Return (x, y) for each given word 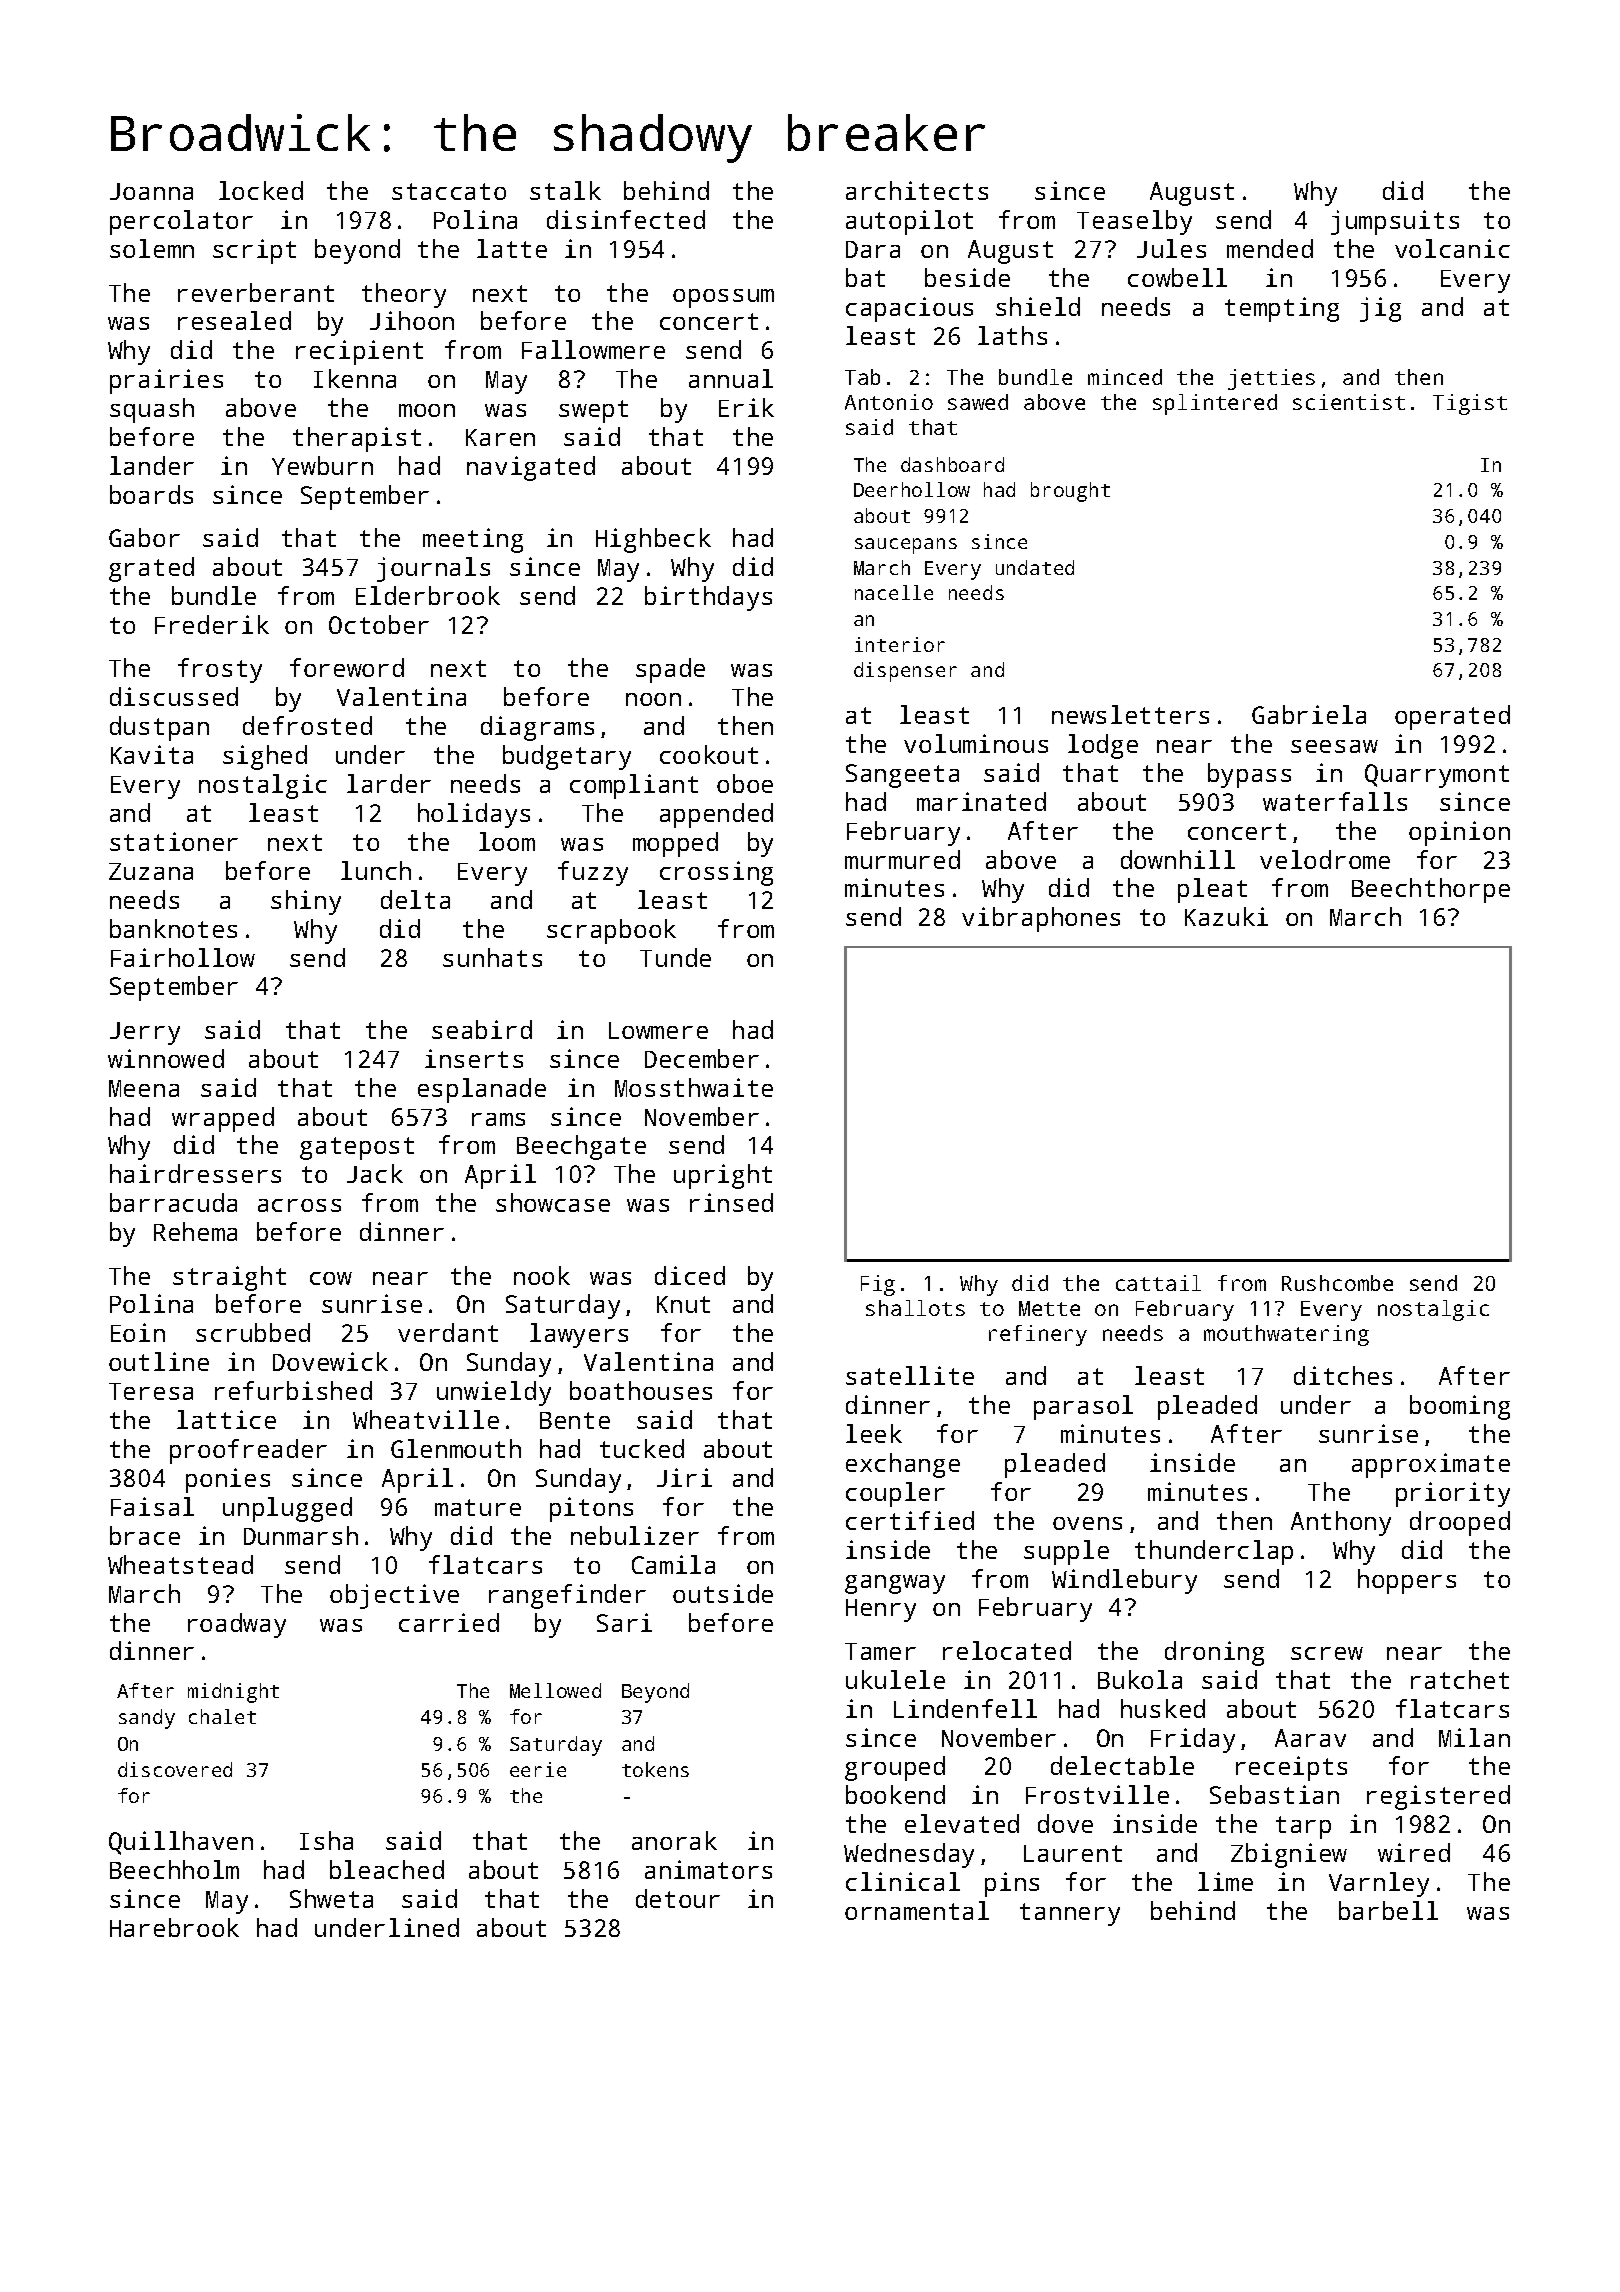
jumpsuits (1395, 222)
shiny (306, 902)
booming (1460, 1407)
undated (1035, 567)
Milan (1474, 1737)
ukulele (895, 1679)
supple (1066, 1552)
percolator (181, 222)
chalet (222, 1716)
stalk (565, 190)
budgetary (567, 757)
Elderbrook (428, 595)
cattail (1158, 1283)
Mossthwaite (694, 1087)
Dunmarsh (301, 1535)
